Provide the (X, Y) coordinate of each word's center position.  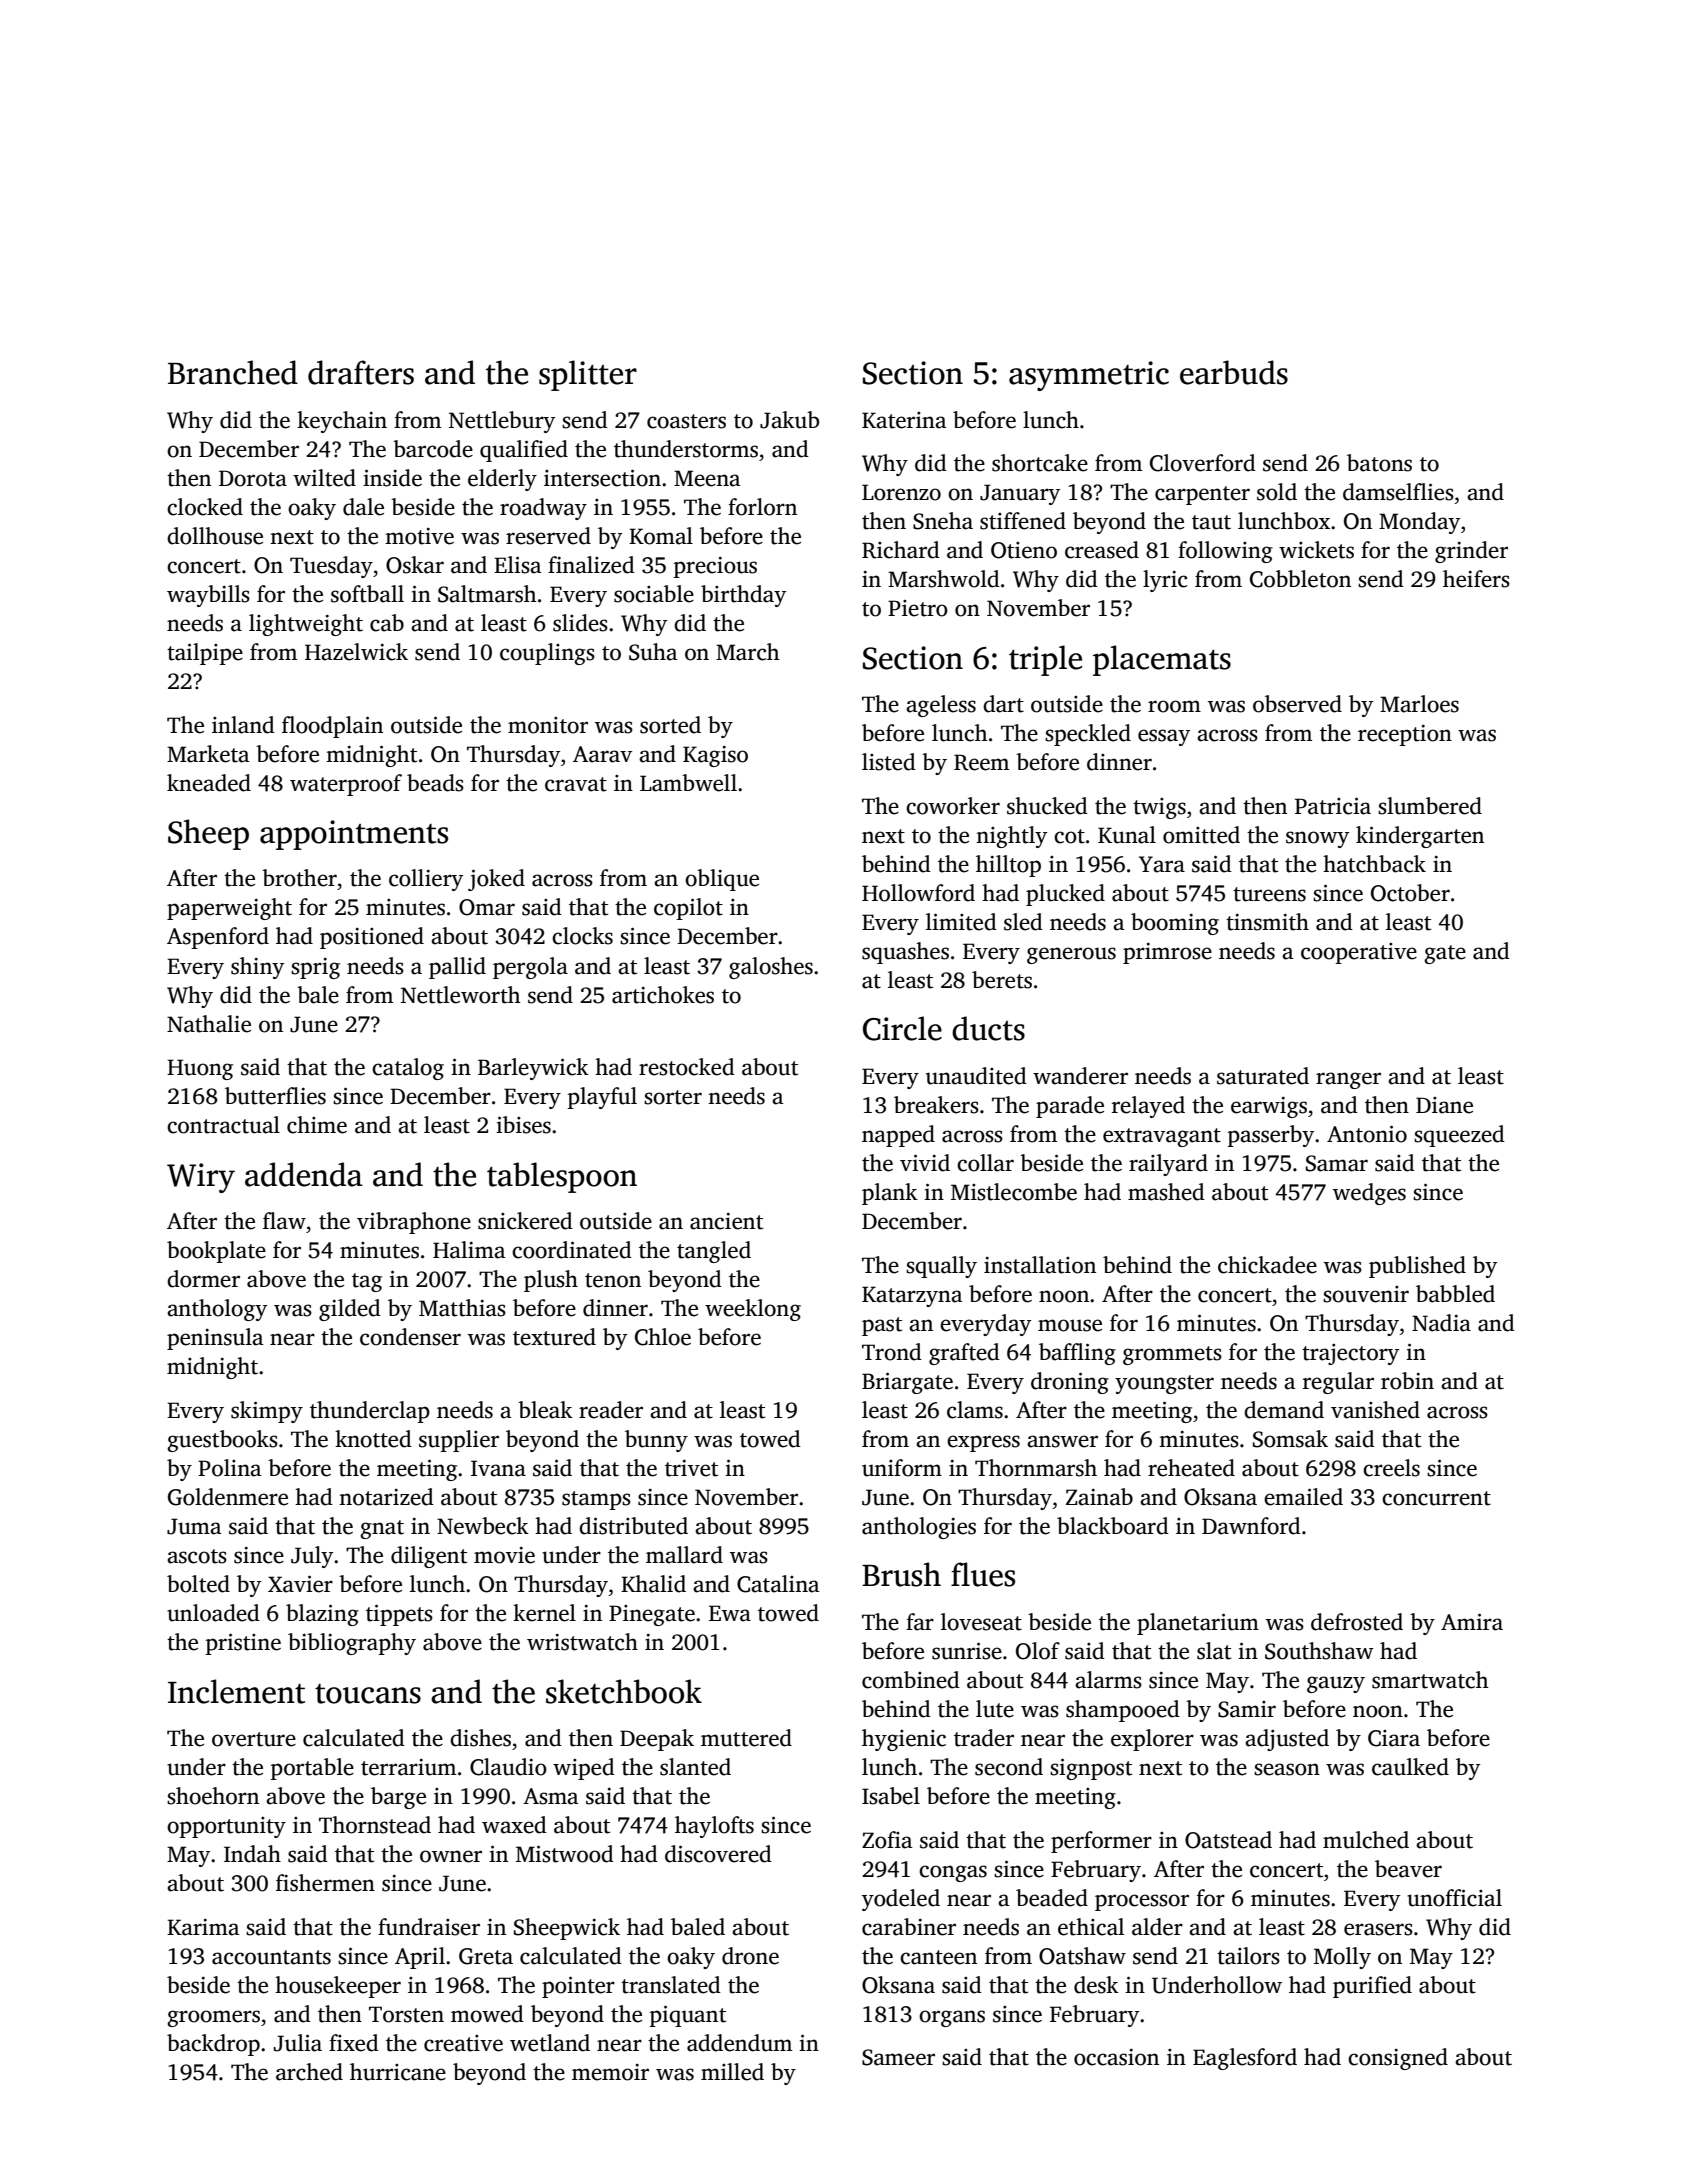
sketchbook (624, 1691)
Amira (1472, 1622)
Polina (230, 1468)
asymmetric (1089, 376)
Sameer (898, 2057)
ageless (941, 706)
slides (580, 623)
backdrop (213, 2045)
